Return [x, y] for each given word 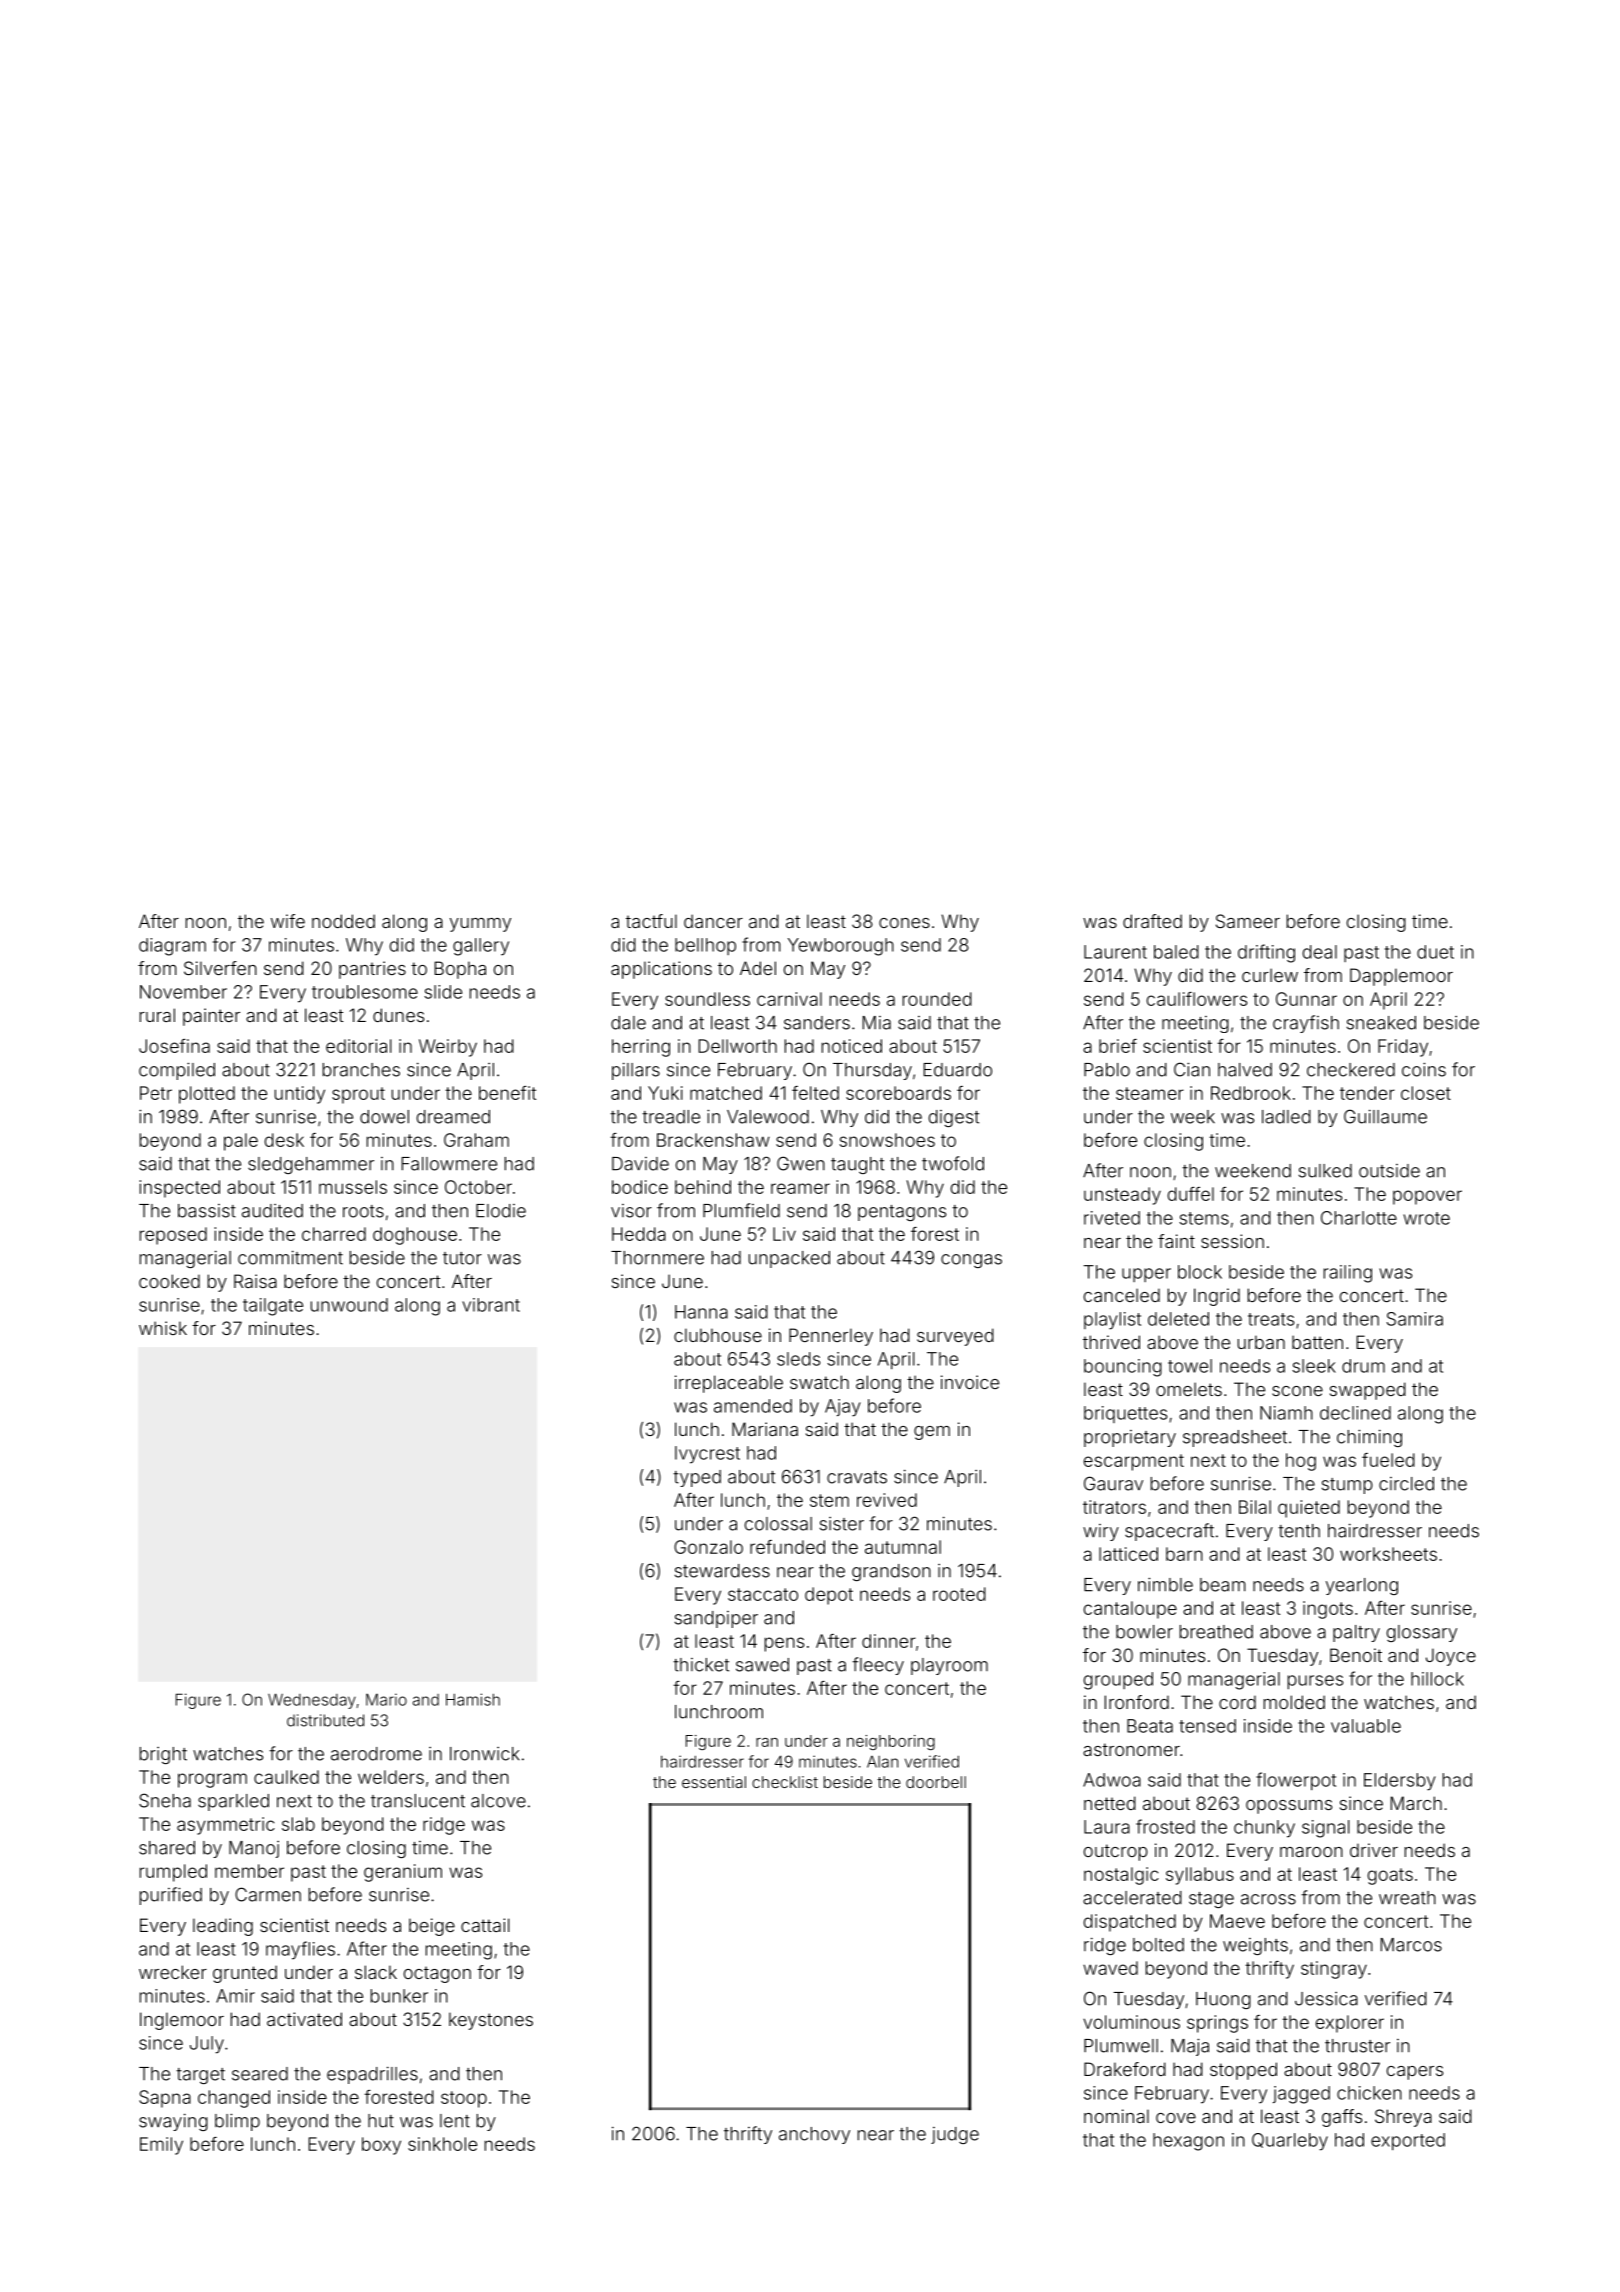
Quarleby [1290, 2142]
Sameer [1248, 921]
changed [234, 2099]
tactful [651, 921]
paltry [1356, 1633]
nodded [343, 921]
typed [697, 1478]
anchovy [814, 2135]
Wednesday [312, 1701]
